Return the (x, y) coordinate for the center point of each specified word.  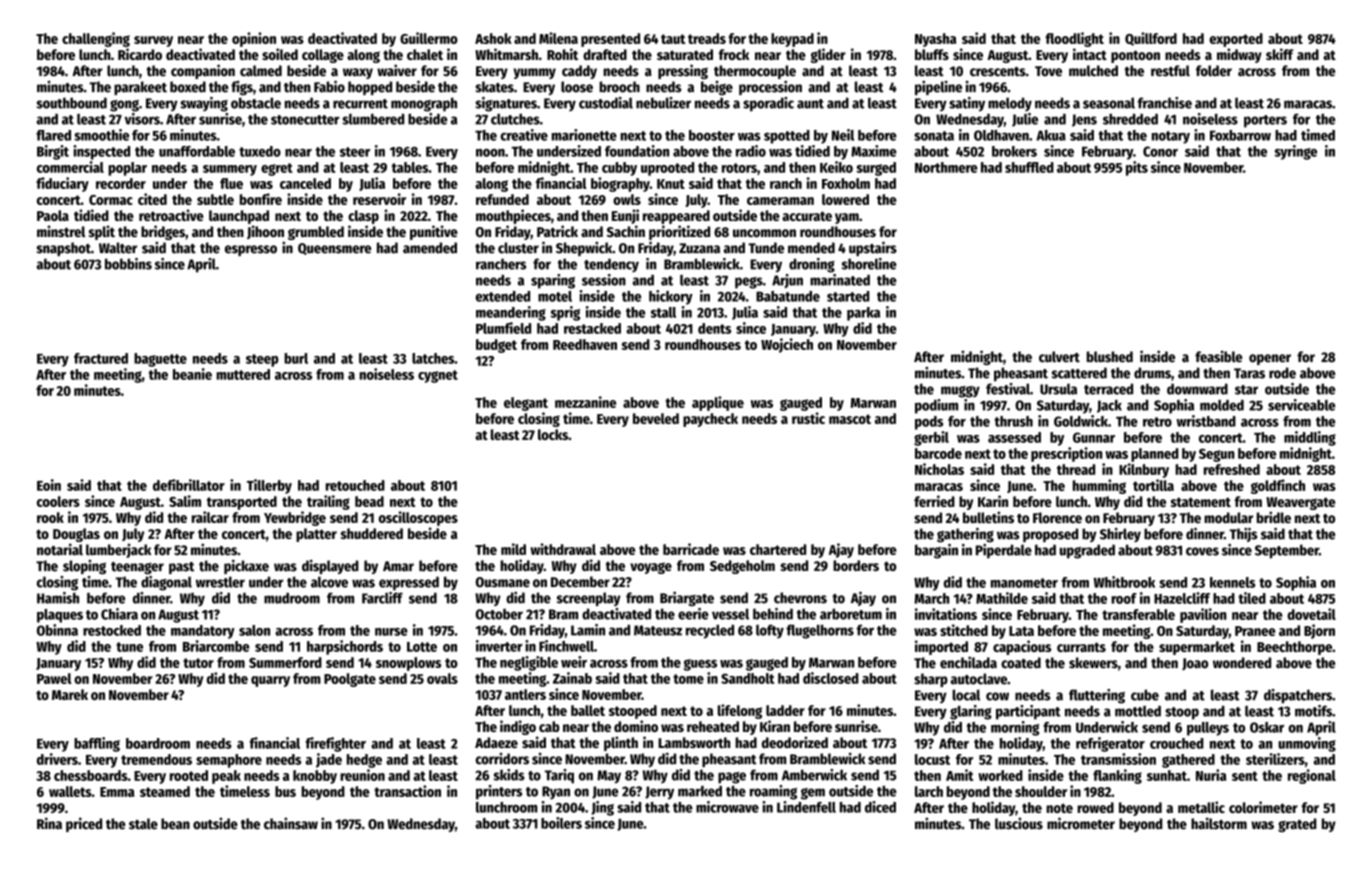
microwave (727, 807)
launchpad (239, 217)
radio (751, 151)
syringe (1296, 152)
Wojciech (787, 345)
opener (1270, 359)
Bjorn (1319, 631)
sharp (931, 680)
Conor (1160, 151)
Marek (70, 694)
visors (142, 119)
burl (296, 358)
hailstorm (1219, 823)
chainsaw (291, 823)
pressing (683, 71)
